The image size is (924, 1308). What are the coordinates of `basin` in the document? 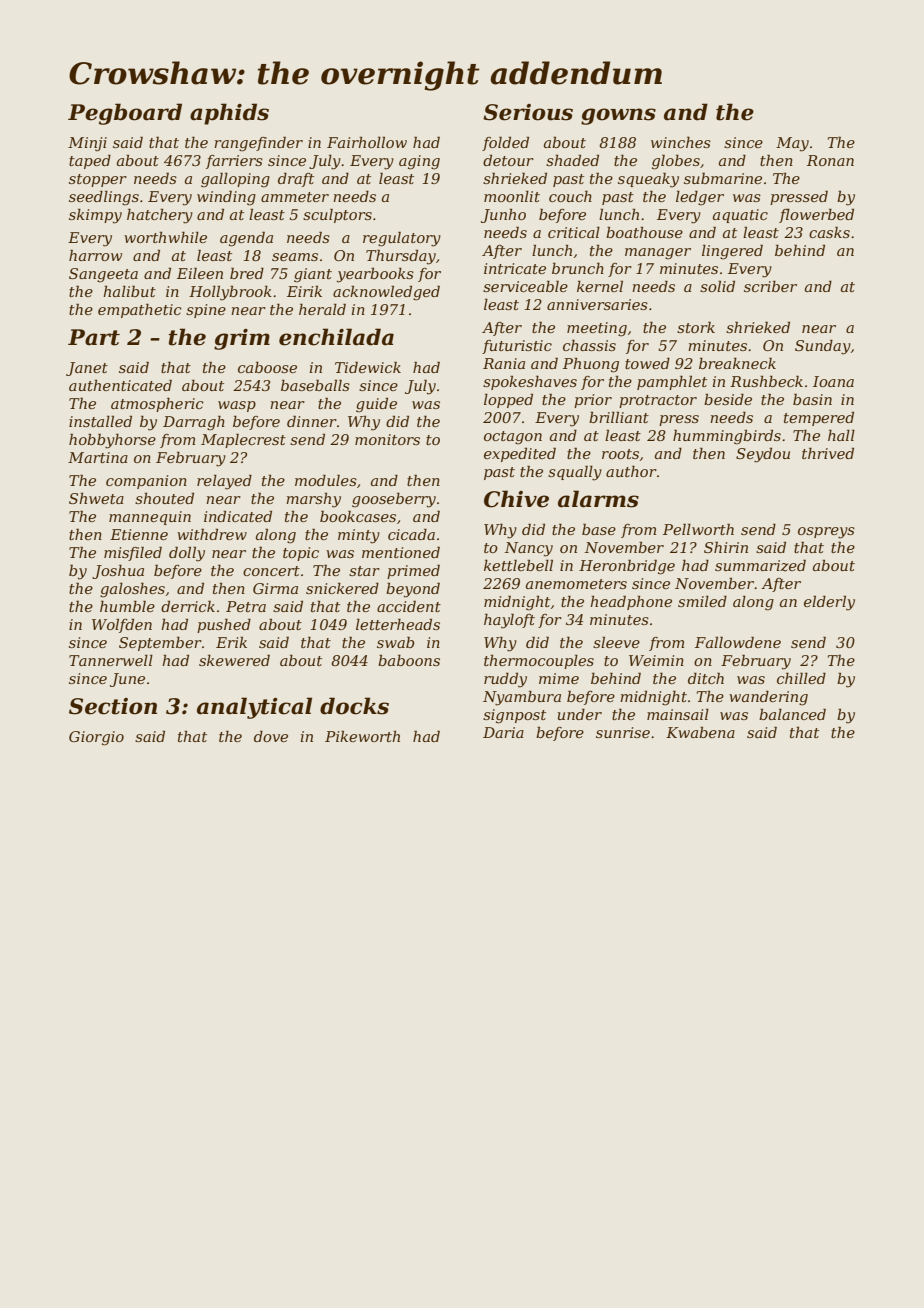 It's located at (812, 399).
